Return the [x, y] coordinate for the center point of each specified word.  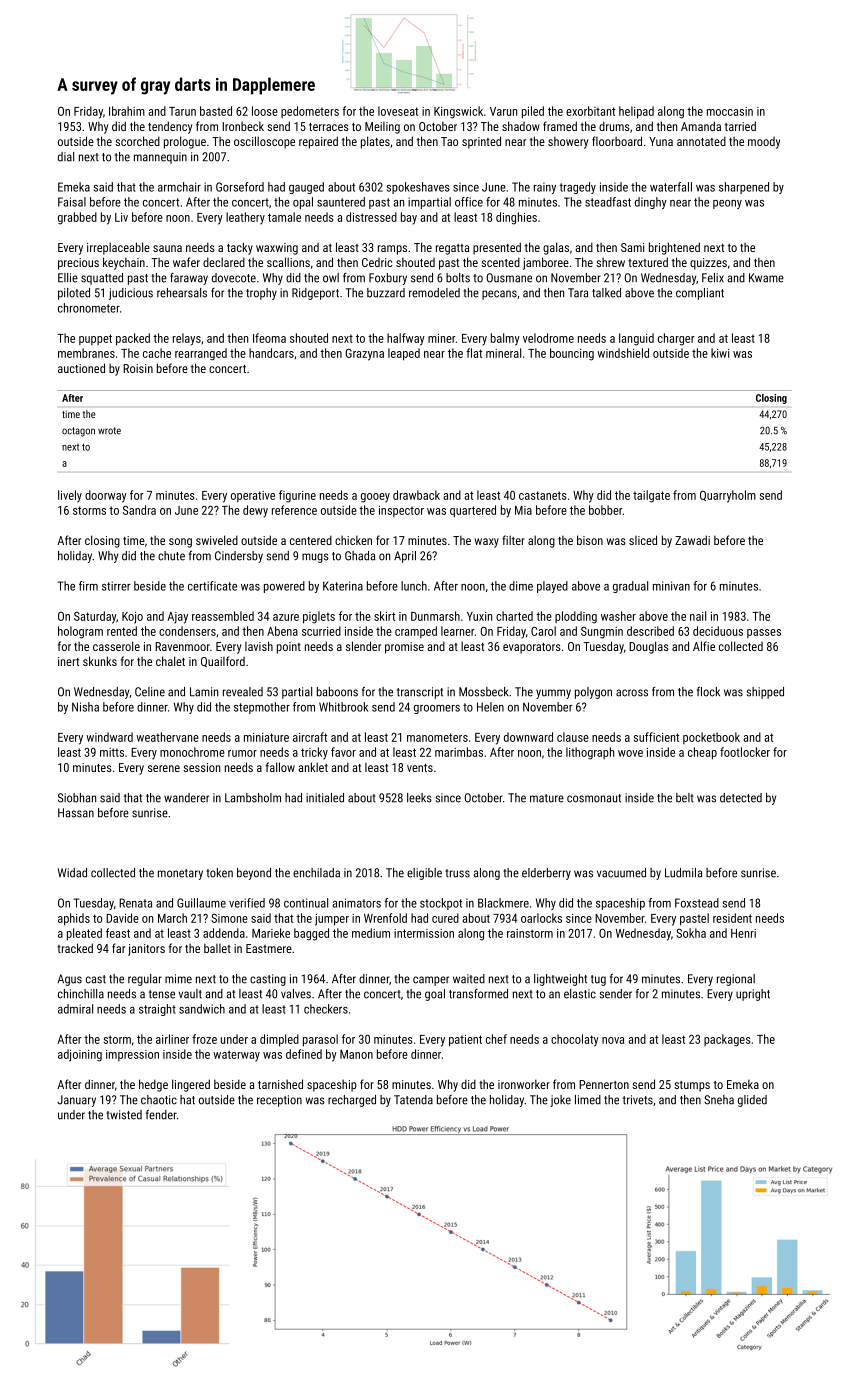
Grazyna [364, 355]
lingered [191, 1085]
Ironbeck [243, 126]
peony [727, 204]
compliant [700, 294]
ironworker [524, 1084]
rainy [545, 188]
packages [727, 1040]
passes [764, 633]
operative [253, 496]
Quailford [223, 661]
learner [458, 631]
